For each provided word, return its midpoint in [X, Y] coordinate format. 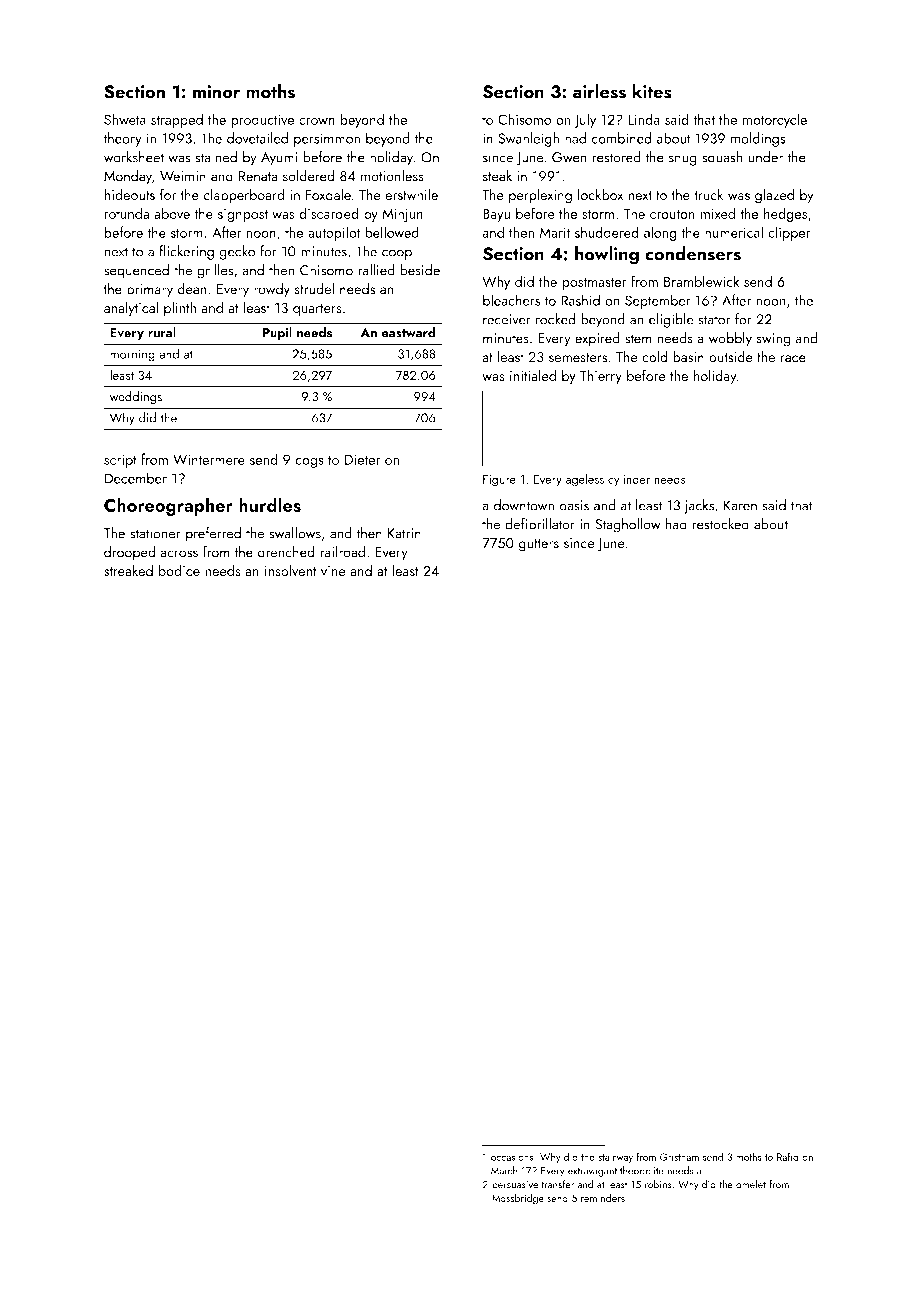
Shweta [125, 119]
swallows [295, 533]
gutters [539, 545]
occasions [512, 1157]
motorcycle [775, 120]
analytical [131, 308]
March [504, 1170]
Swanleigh [528, 139]
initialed [533, 375]
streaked [128, 570]
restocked [721, 524]
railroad [342, 552]
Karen [740, 505]
